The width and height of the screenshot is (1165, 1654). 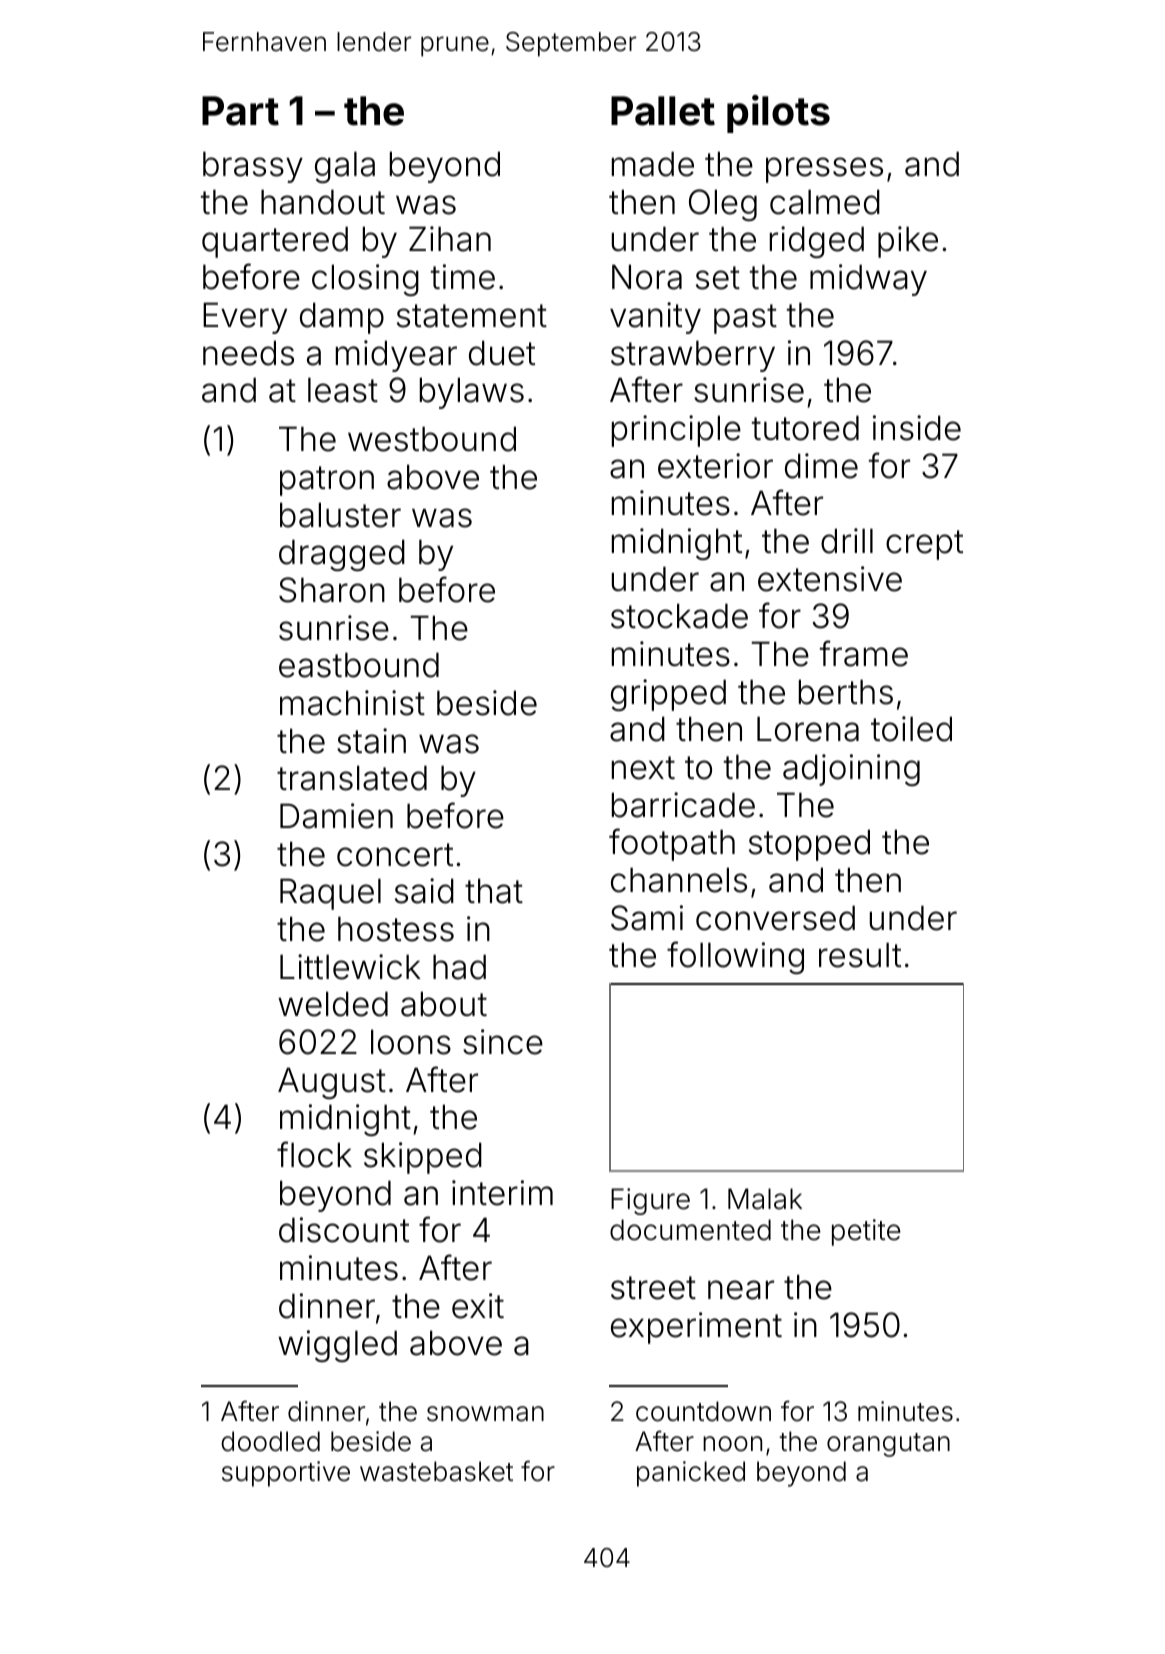 I want to click on frame, so click(x=864, y=653).
